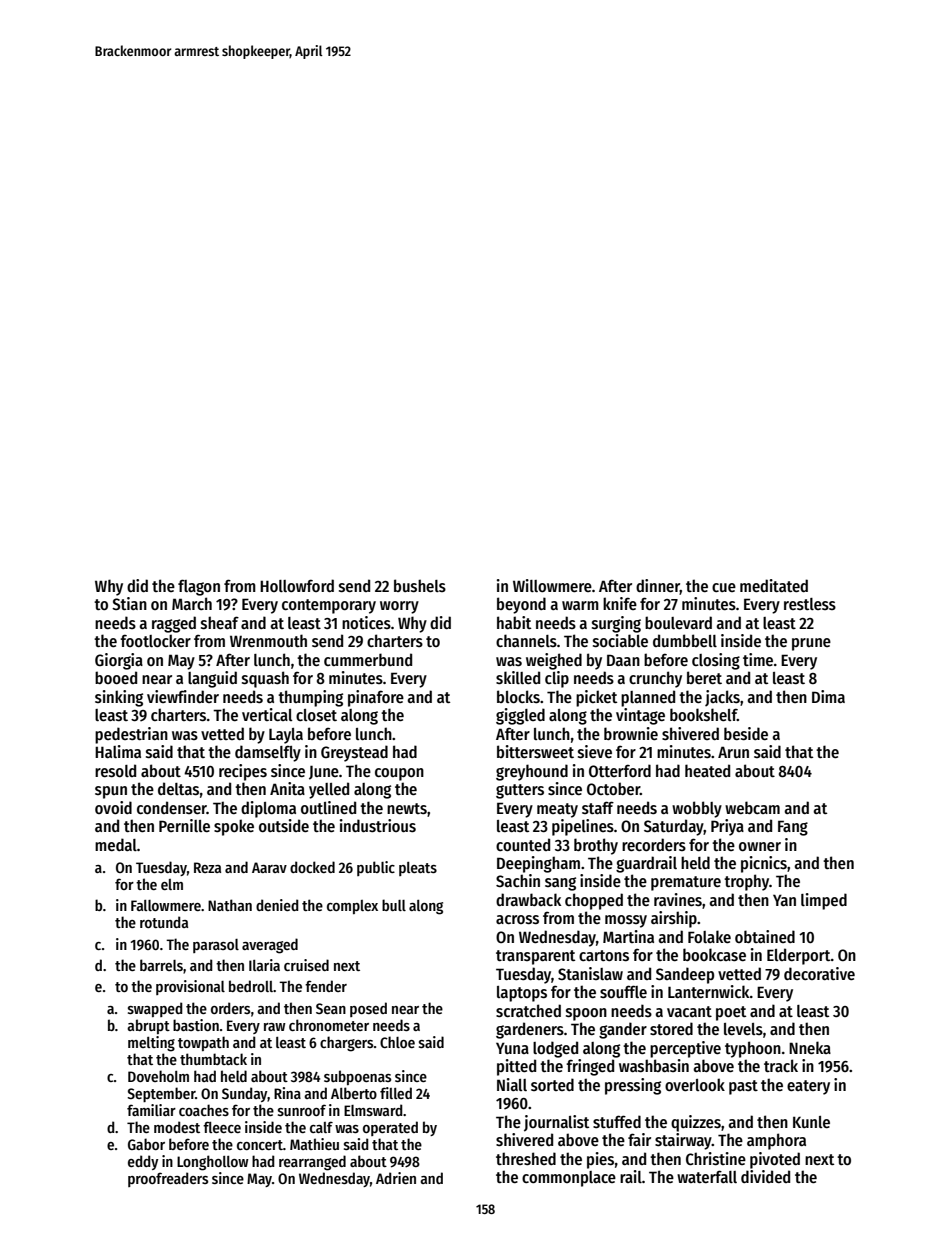 This page has height=1233, width=952. What do you see at coordinates (396, 1178) in the page?
I see `Adrien` at bounding box center [396, 1178].
